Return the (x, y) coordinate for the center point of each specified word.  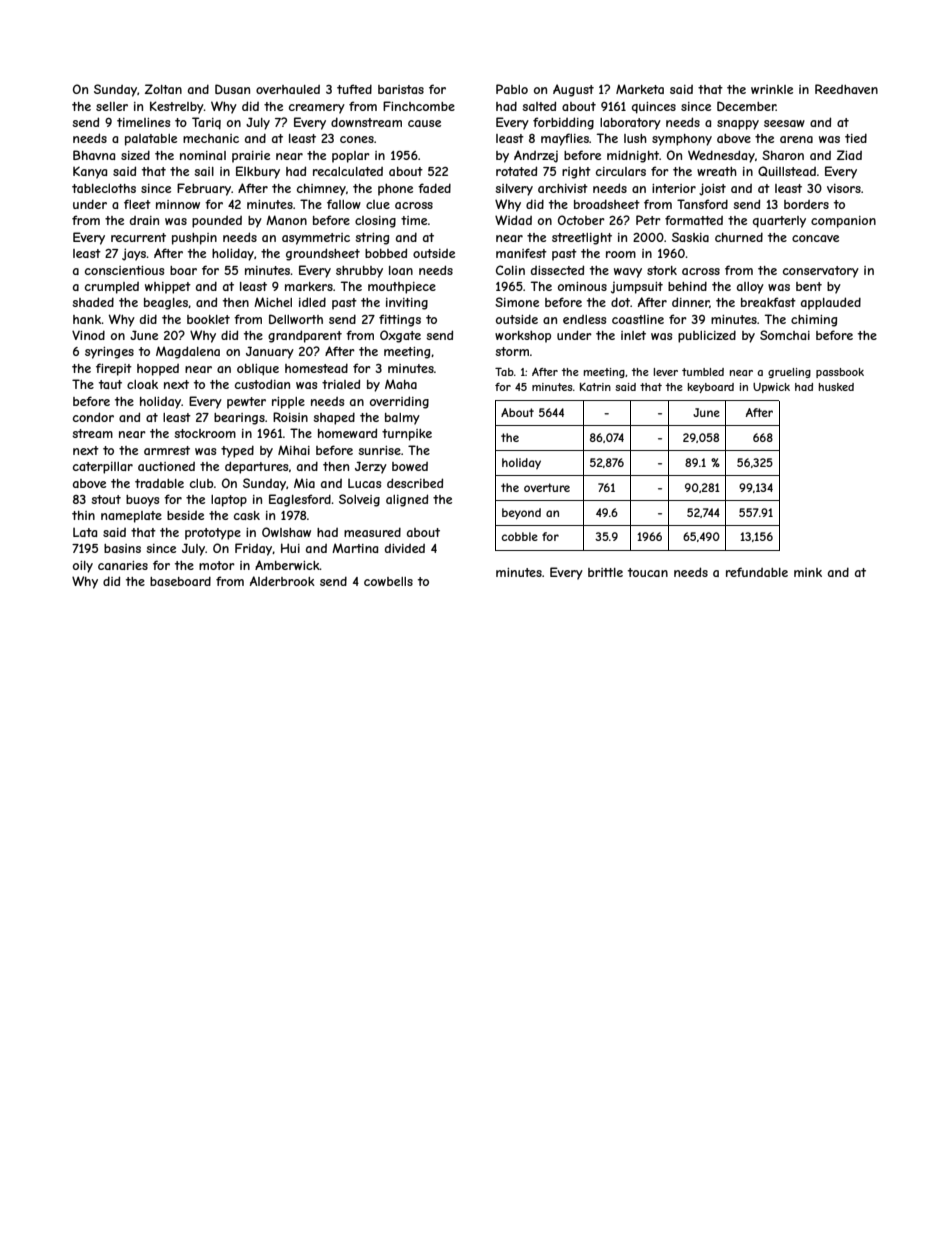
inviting (407, 304)
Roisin (290, 417)
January (270, 352)
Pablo (512, 89)
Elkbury (258, 172)
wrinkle (772, 89)
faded (434, 188)
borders (806, 204)
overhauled (288, 89)
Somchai (785, 335)
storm (512, 351)
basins (122, 548)
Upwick (771, 388)
